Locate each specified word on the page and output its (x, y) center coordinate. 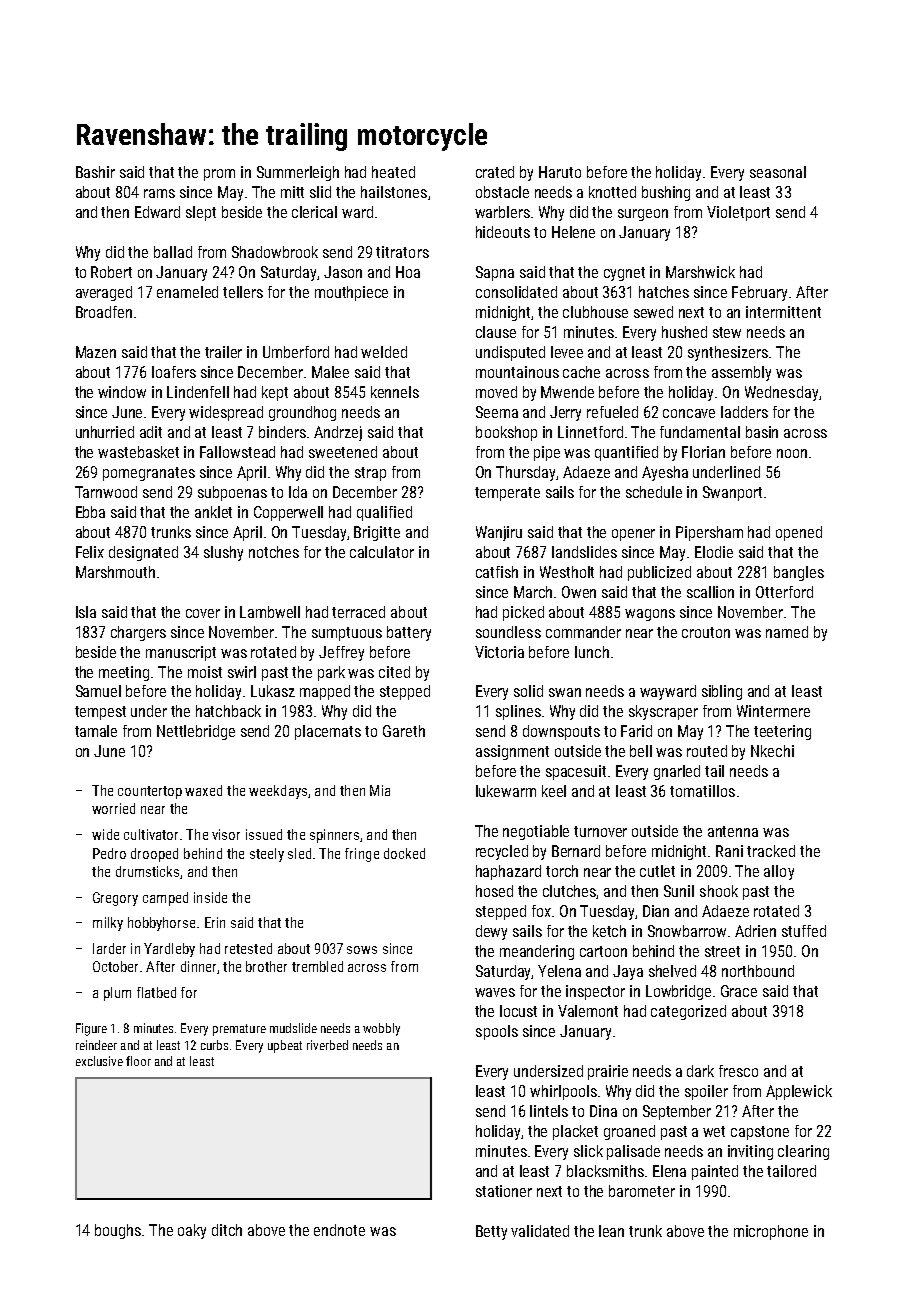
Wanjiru (499, 533)
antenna (733, 831)
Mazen (96, 352)
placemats (328, 732)
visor (226, 834)
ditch (227, 1230)
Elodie (714, 552)
